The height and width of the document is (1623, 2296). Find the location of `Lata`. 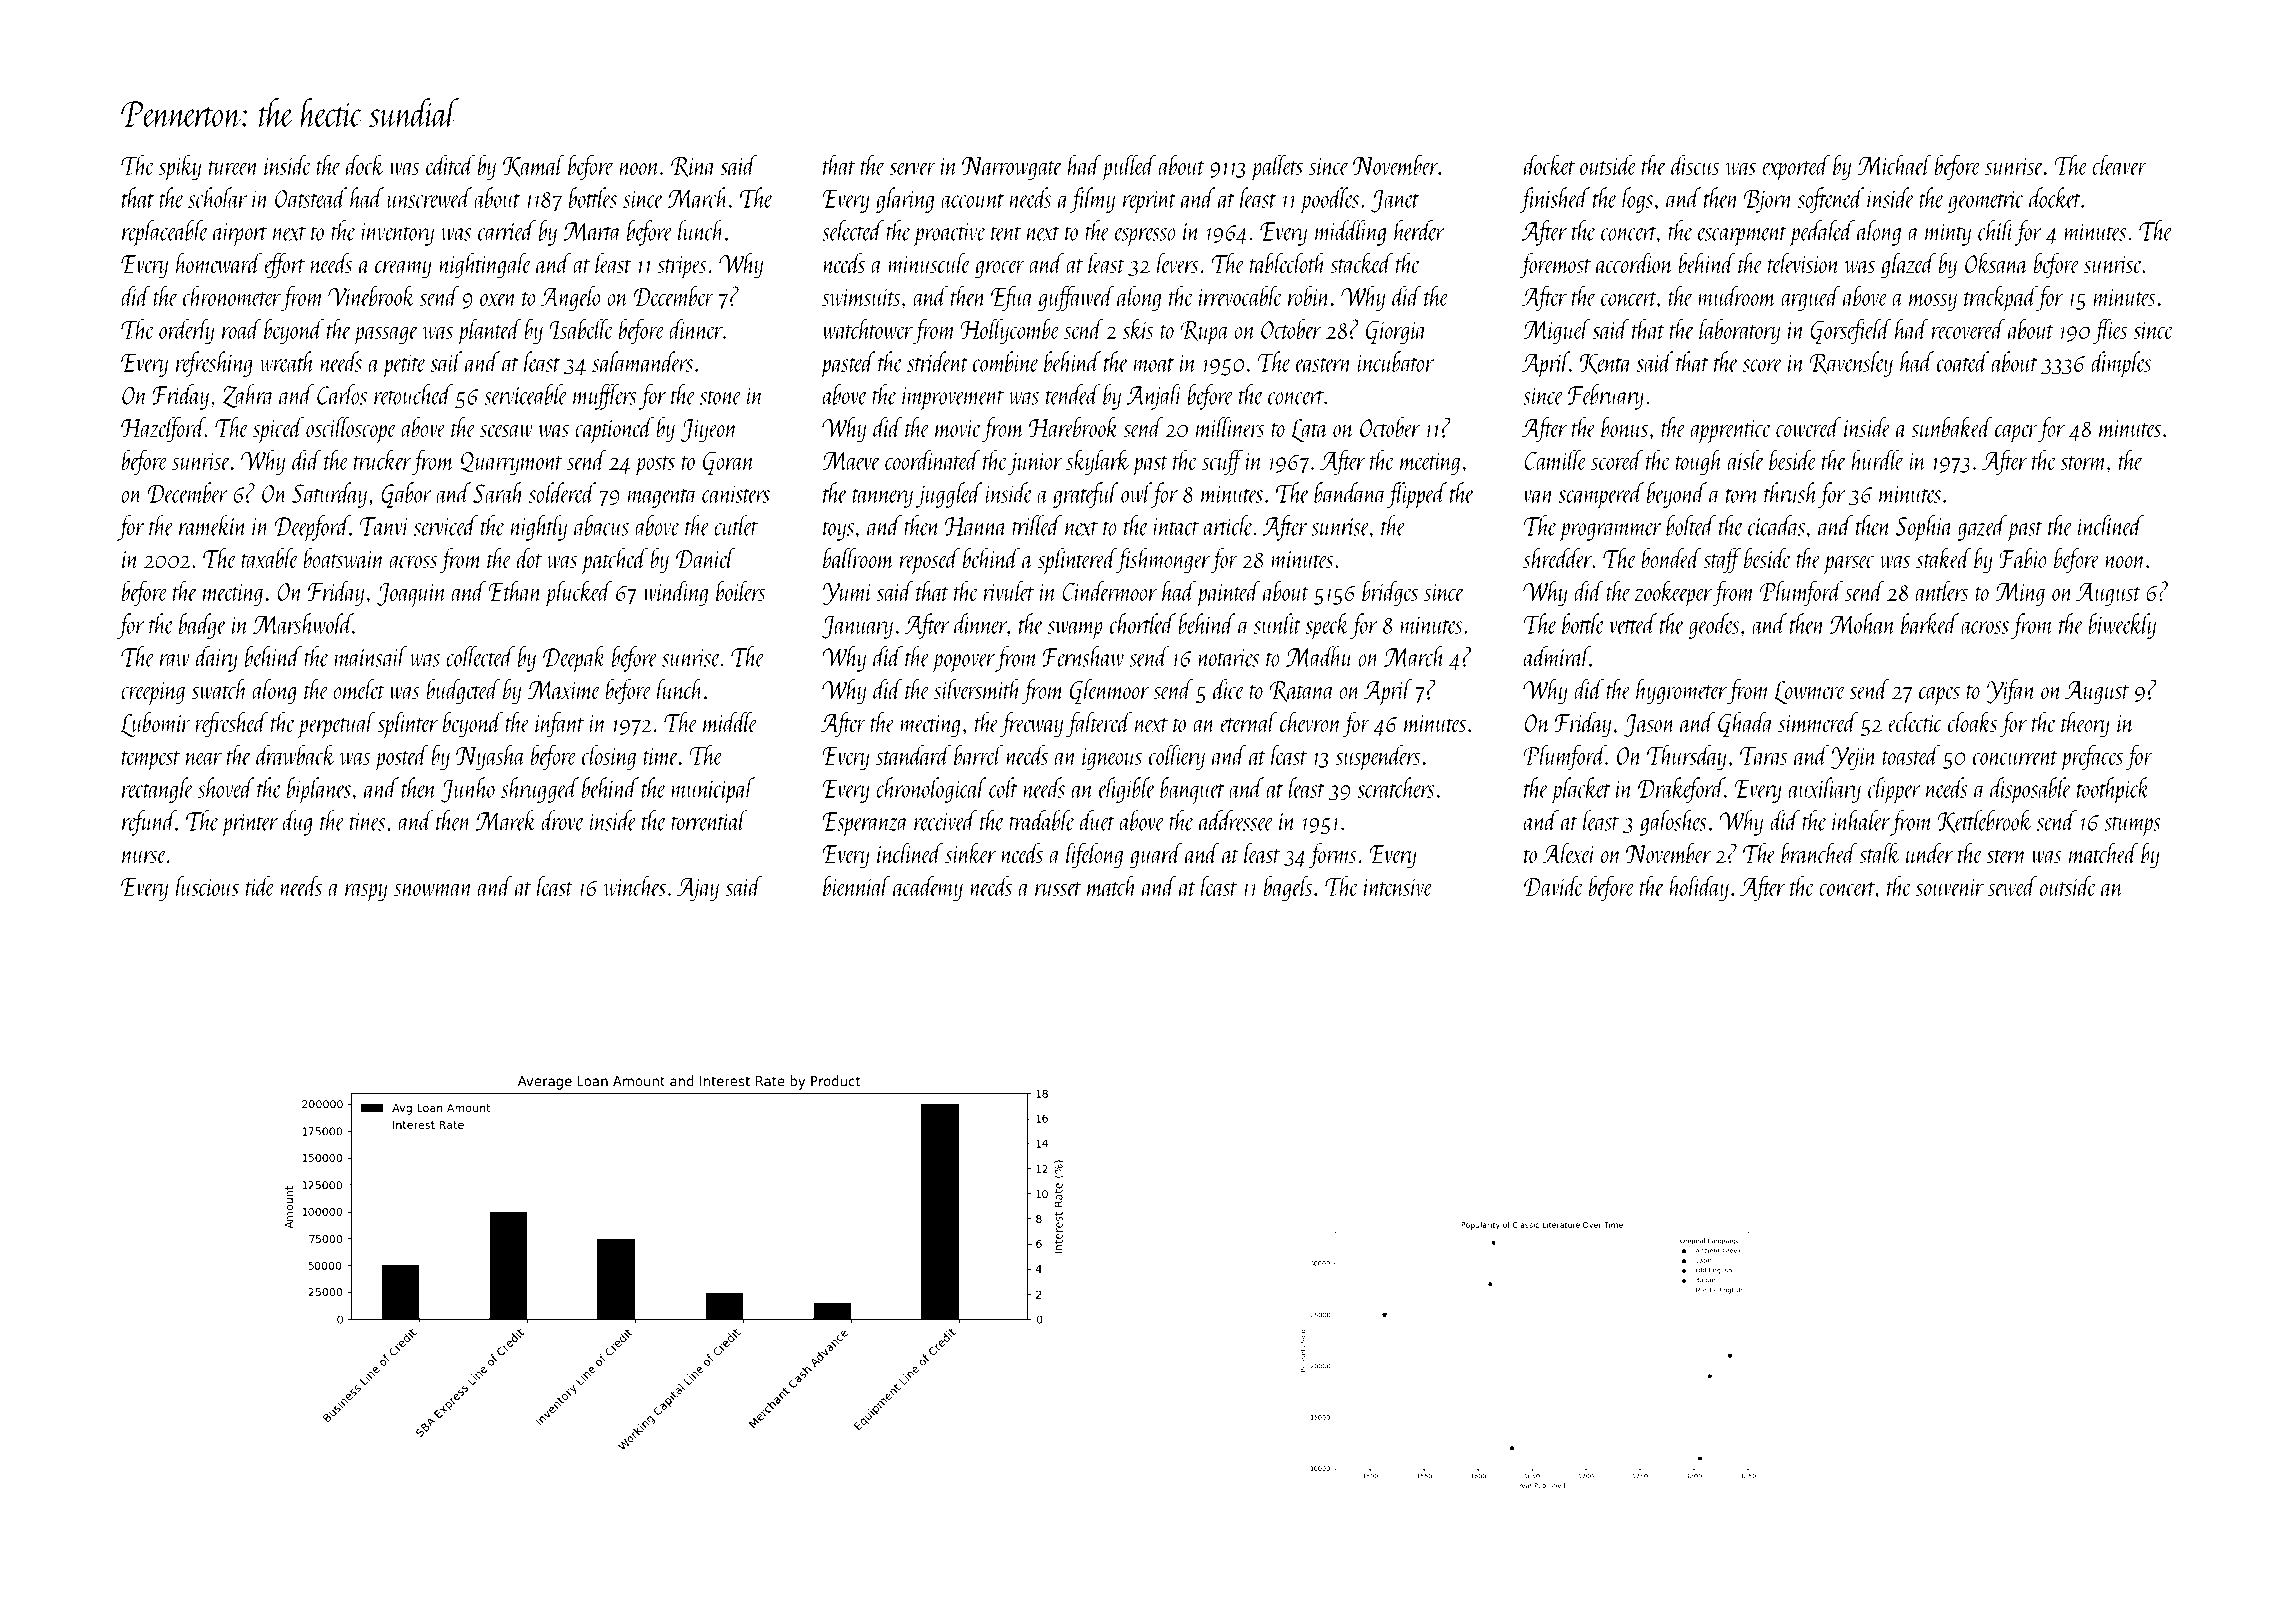

Lata is located at coordinates (1309, 430).
